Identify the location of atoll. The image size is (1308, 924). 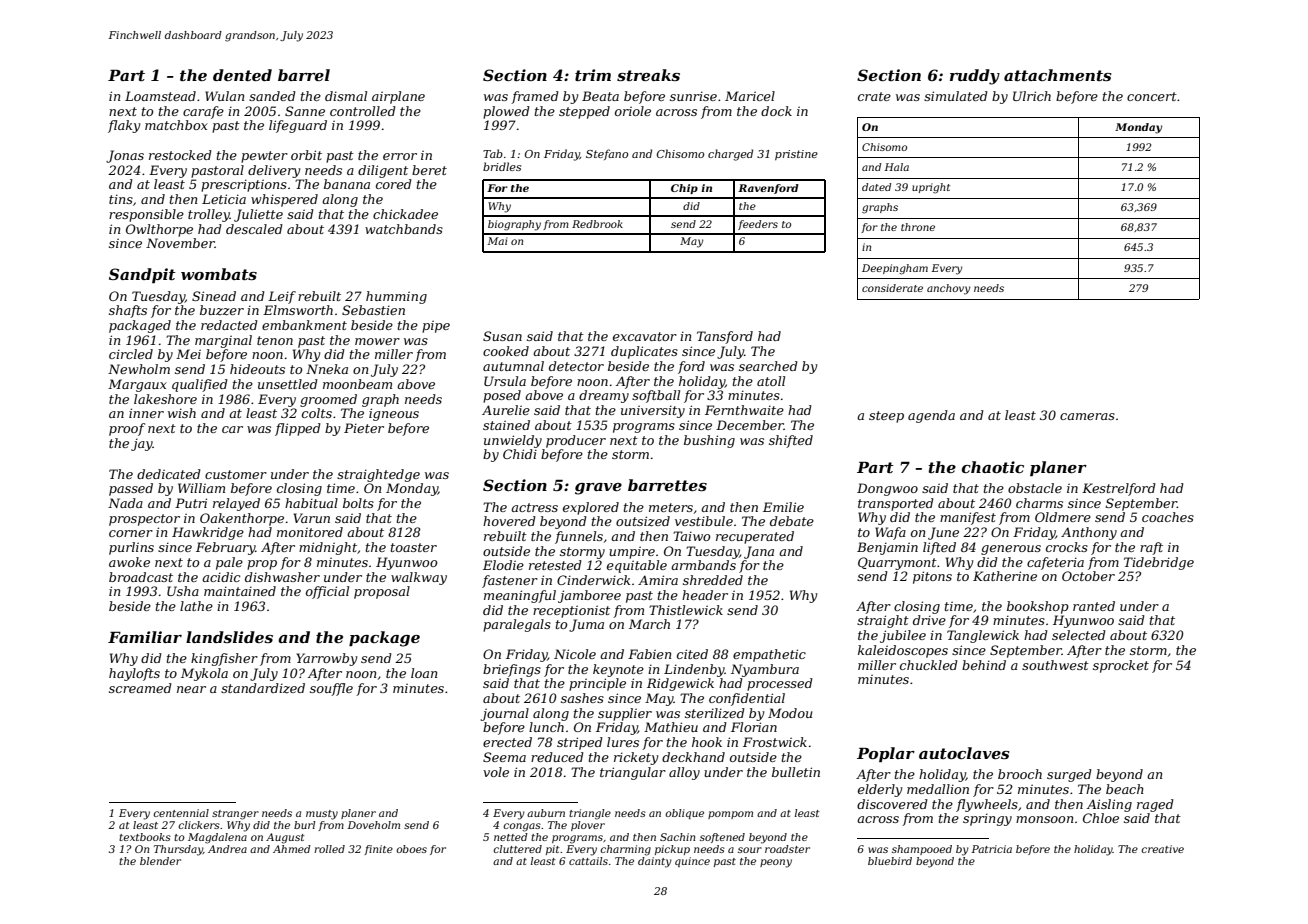
(771, 381).
